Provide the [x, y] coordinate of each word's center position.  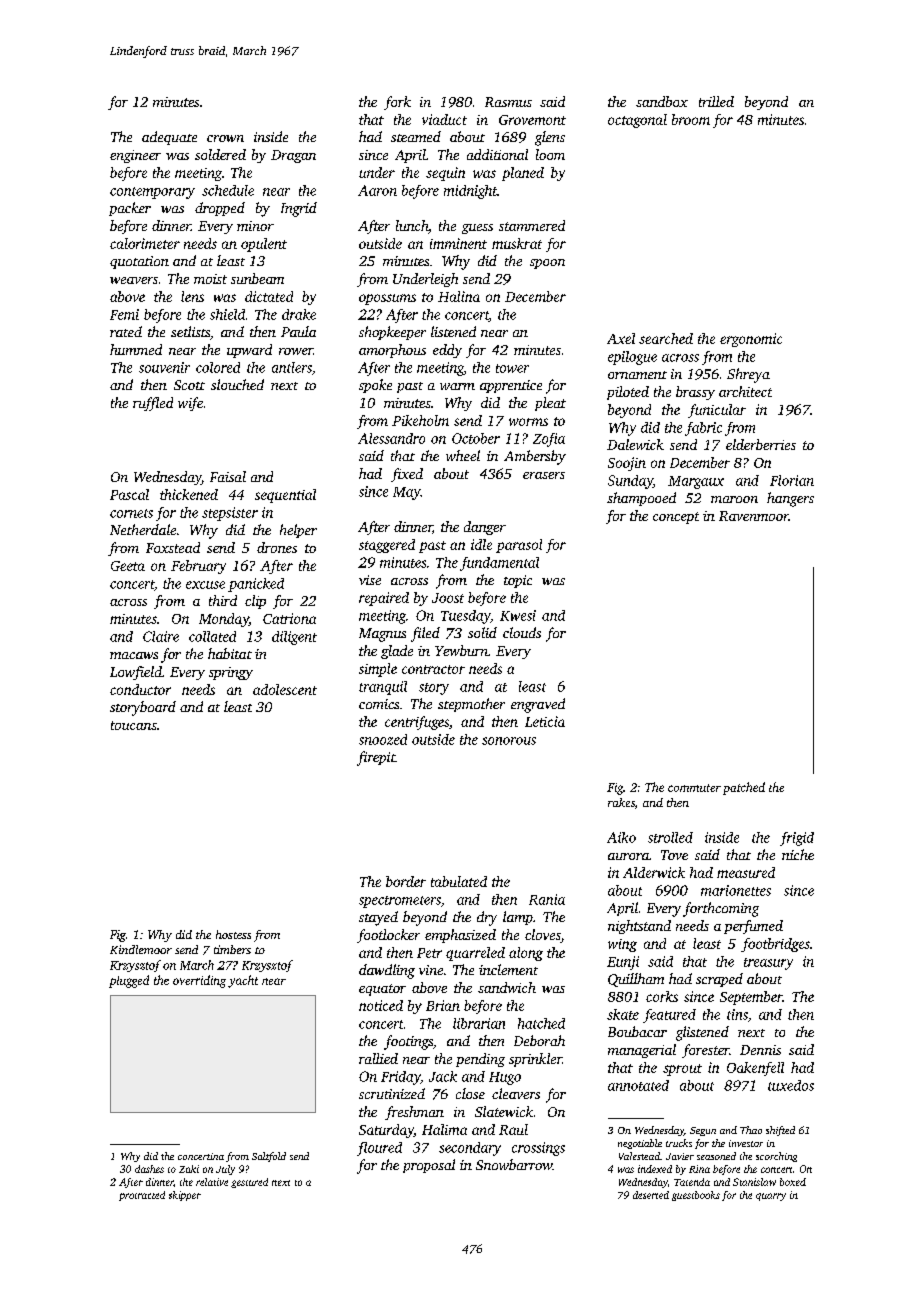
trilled [716, 101]
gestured [249, 1183]
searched [666, 338]
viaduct [444, 119]
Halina [459, 296]
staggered [387, 546]
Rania [547, 899]
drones [277, 547]
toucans [134, 725]
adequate [169, 138]
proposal [429, 1166]
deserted [651, 1195]
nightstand [639, 927]
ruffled [153, 404]
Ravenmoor [754, 516]
